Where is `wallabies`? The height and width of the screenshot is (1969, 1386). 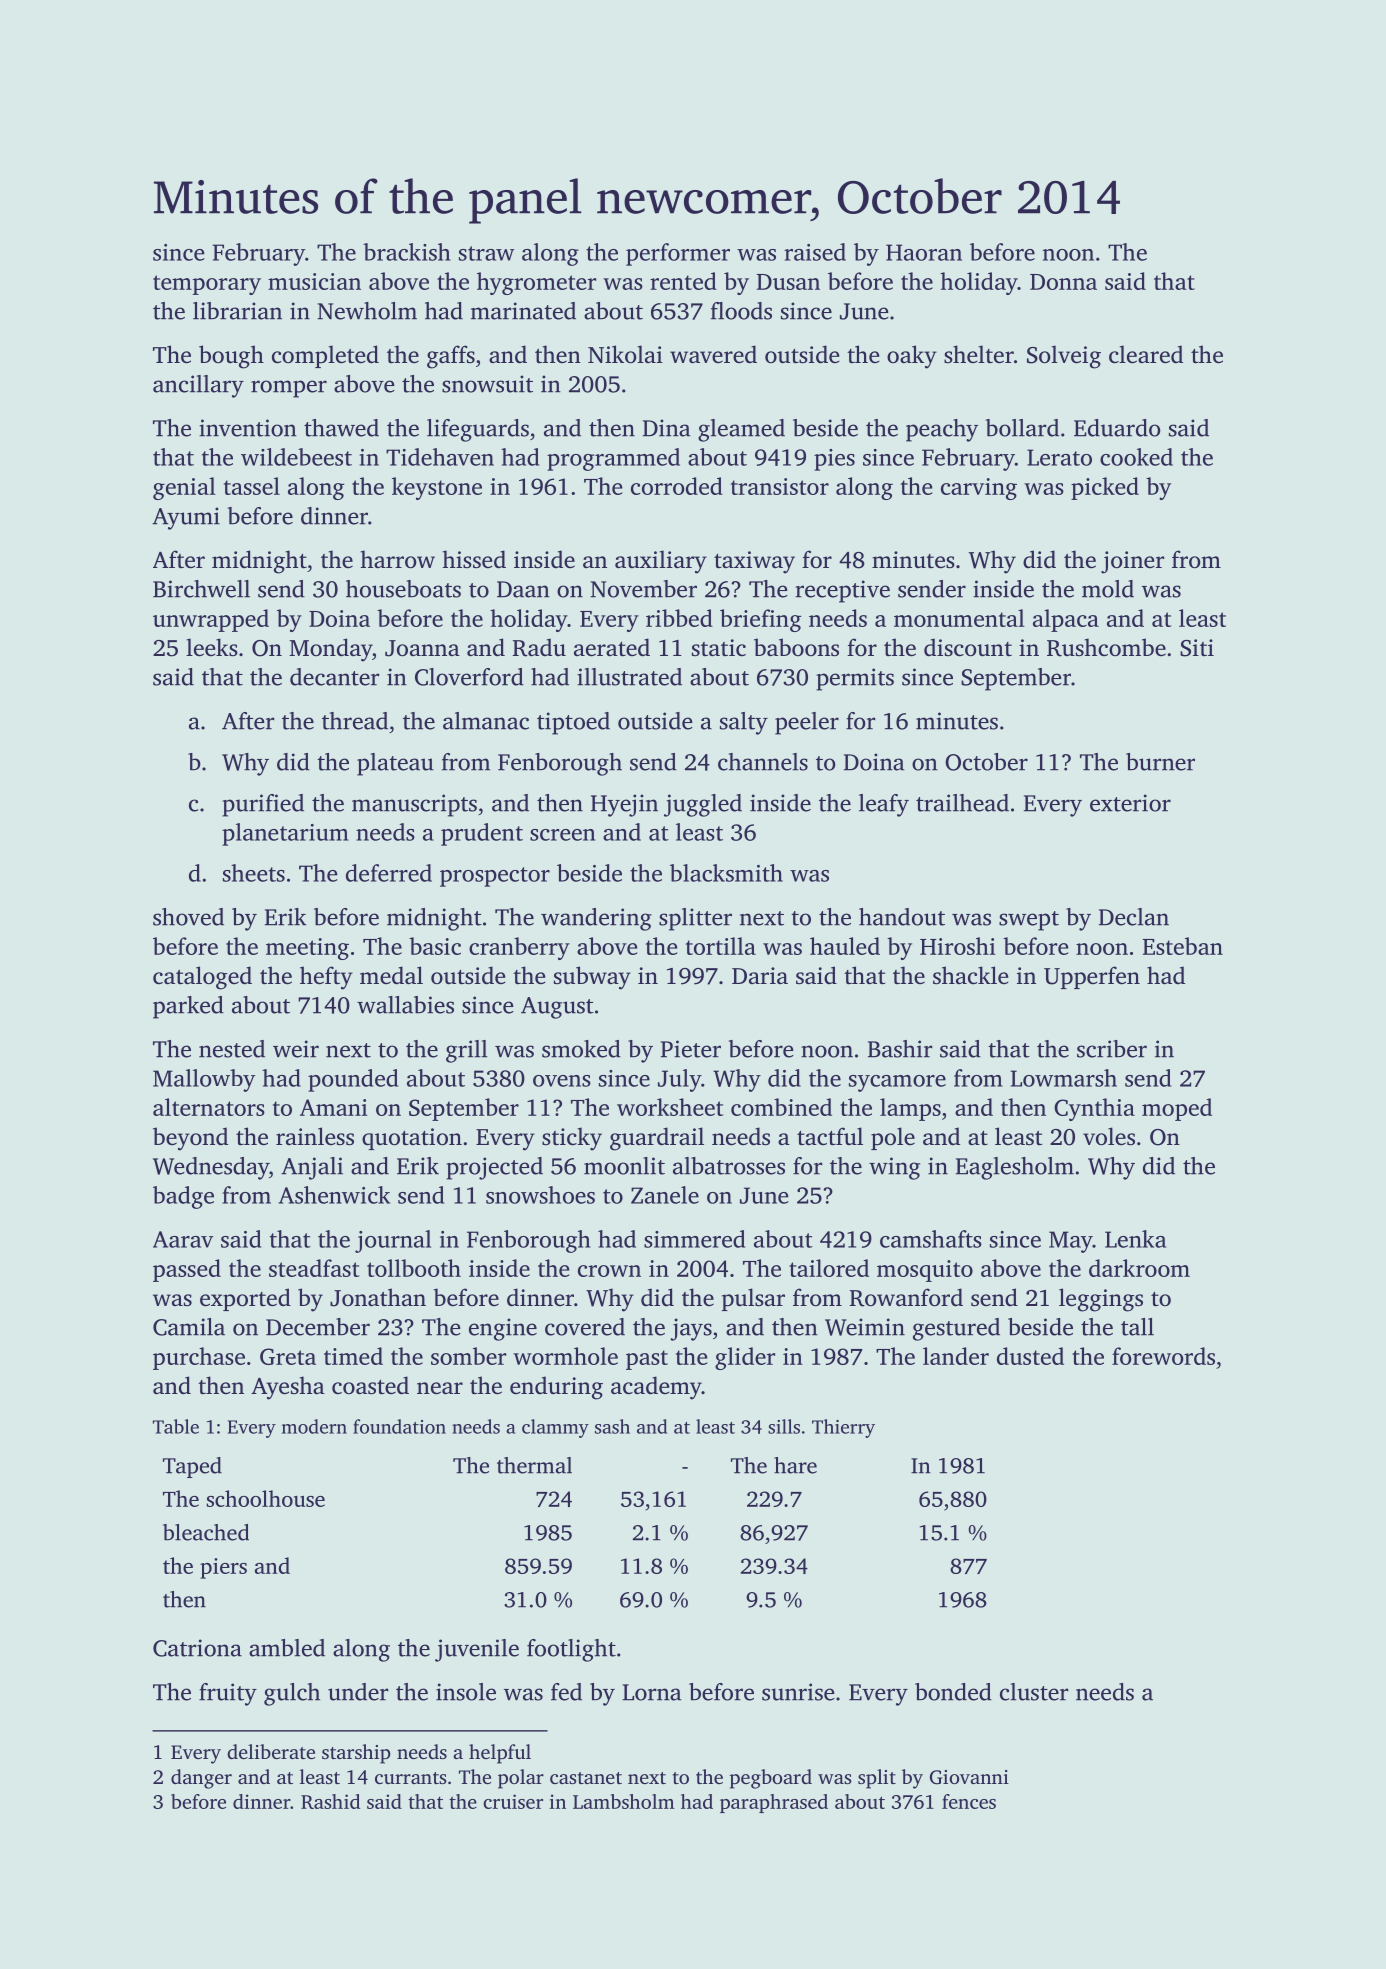 wallabies is located at coordinates (405, 1005).
